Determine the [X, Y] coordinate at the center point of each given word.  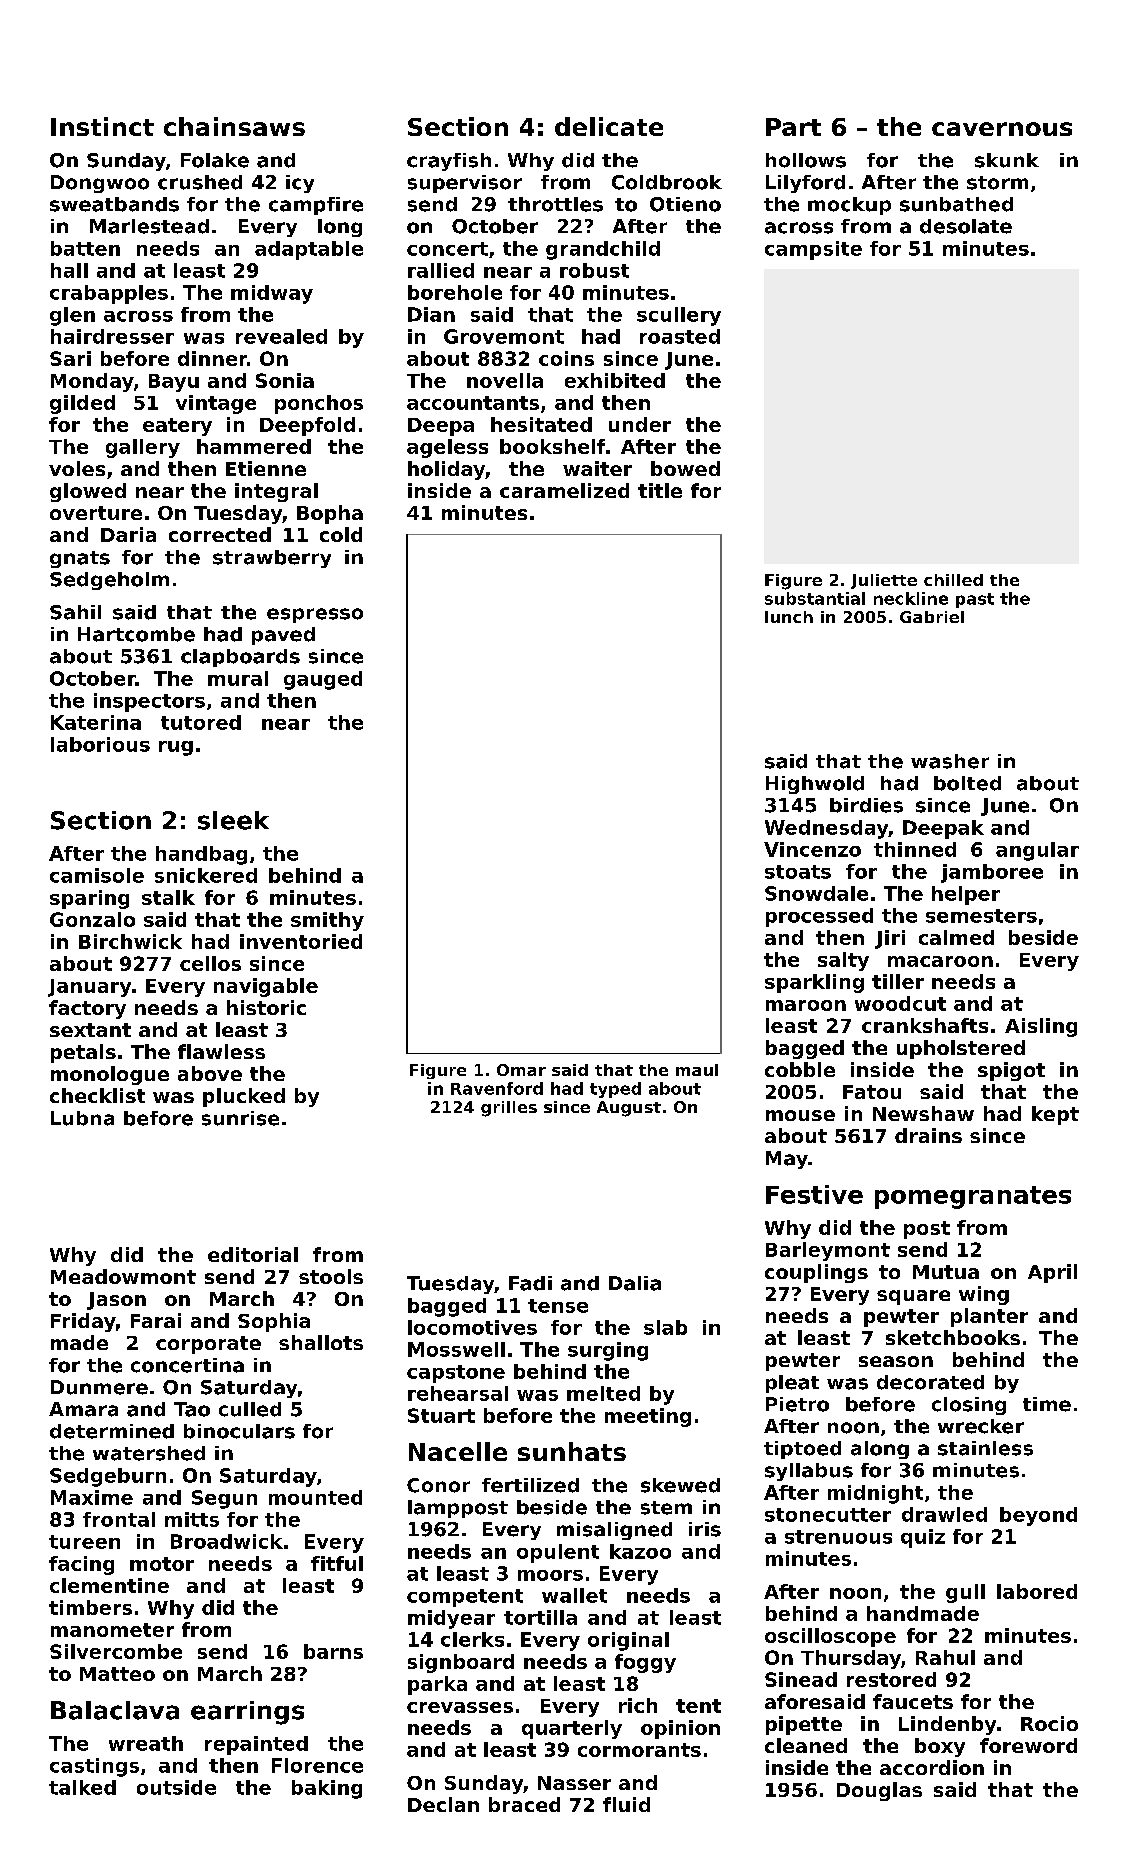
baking [327, 1789]
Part [793, 127]
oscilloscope [830, 1637]
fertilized [530, 1485]
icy [300, 184]
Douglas [879, 1791]
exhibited [615, 380]
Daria [128, 534]
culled [250, 1409]
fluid [626, 1804]
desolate [966, 226]
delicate [609, 126]
